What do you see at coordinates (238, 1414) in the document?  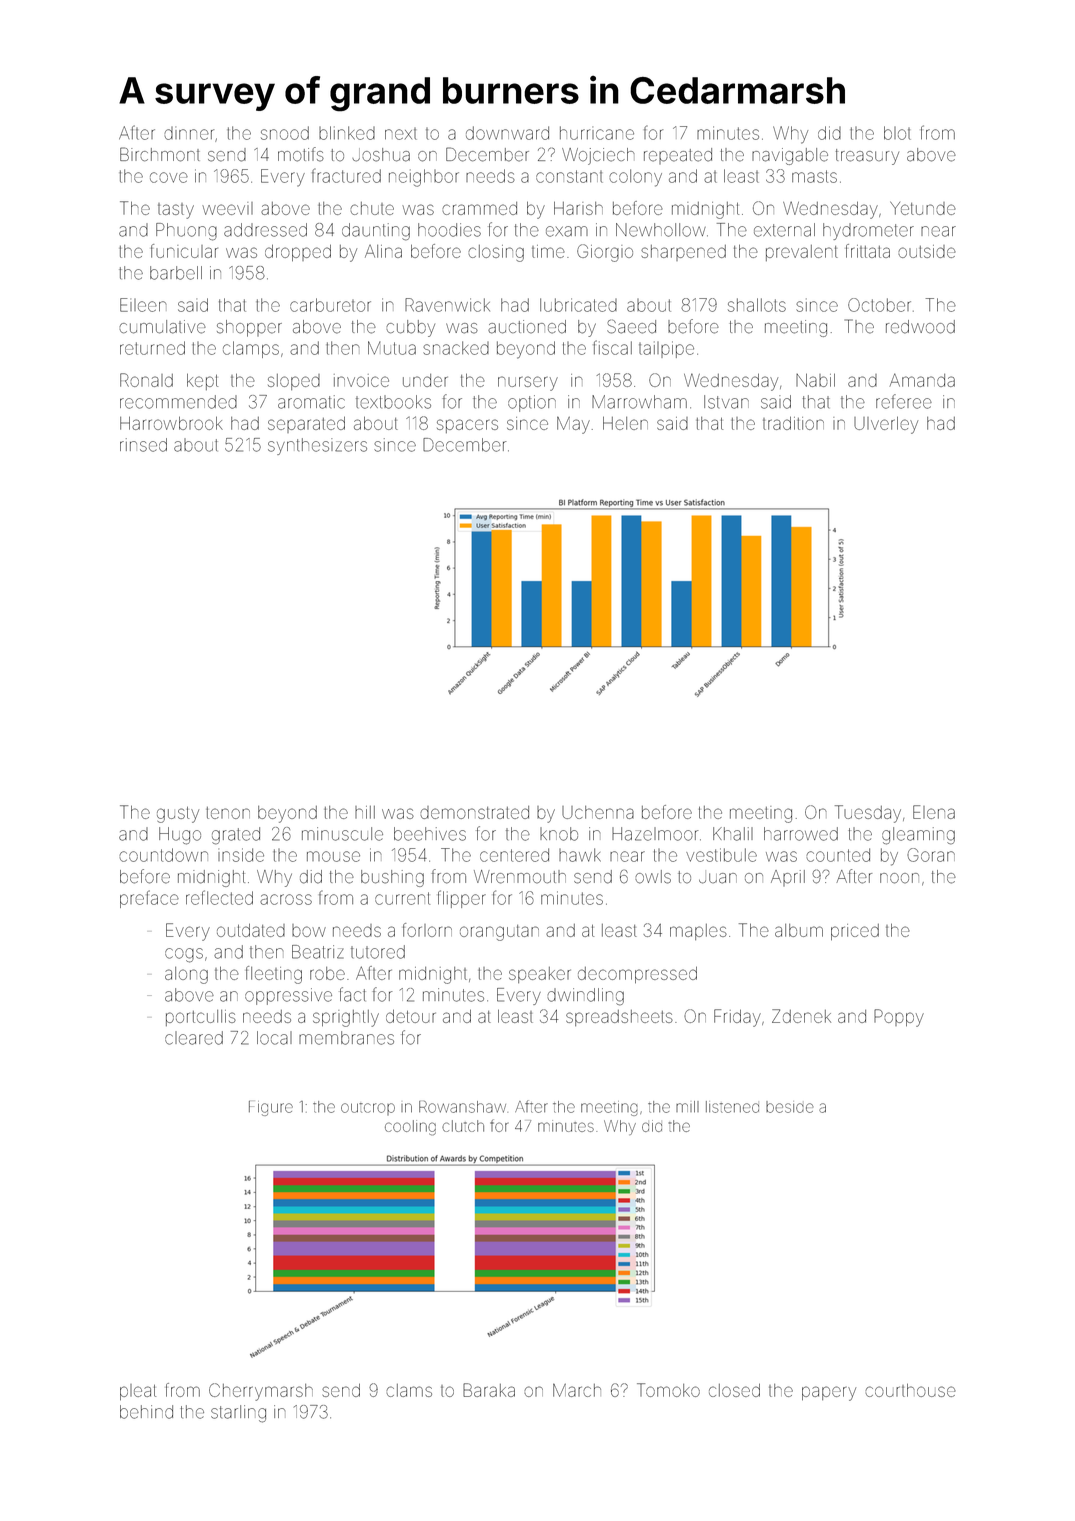 I see `starling` at bounding box center [238, 1414].
